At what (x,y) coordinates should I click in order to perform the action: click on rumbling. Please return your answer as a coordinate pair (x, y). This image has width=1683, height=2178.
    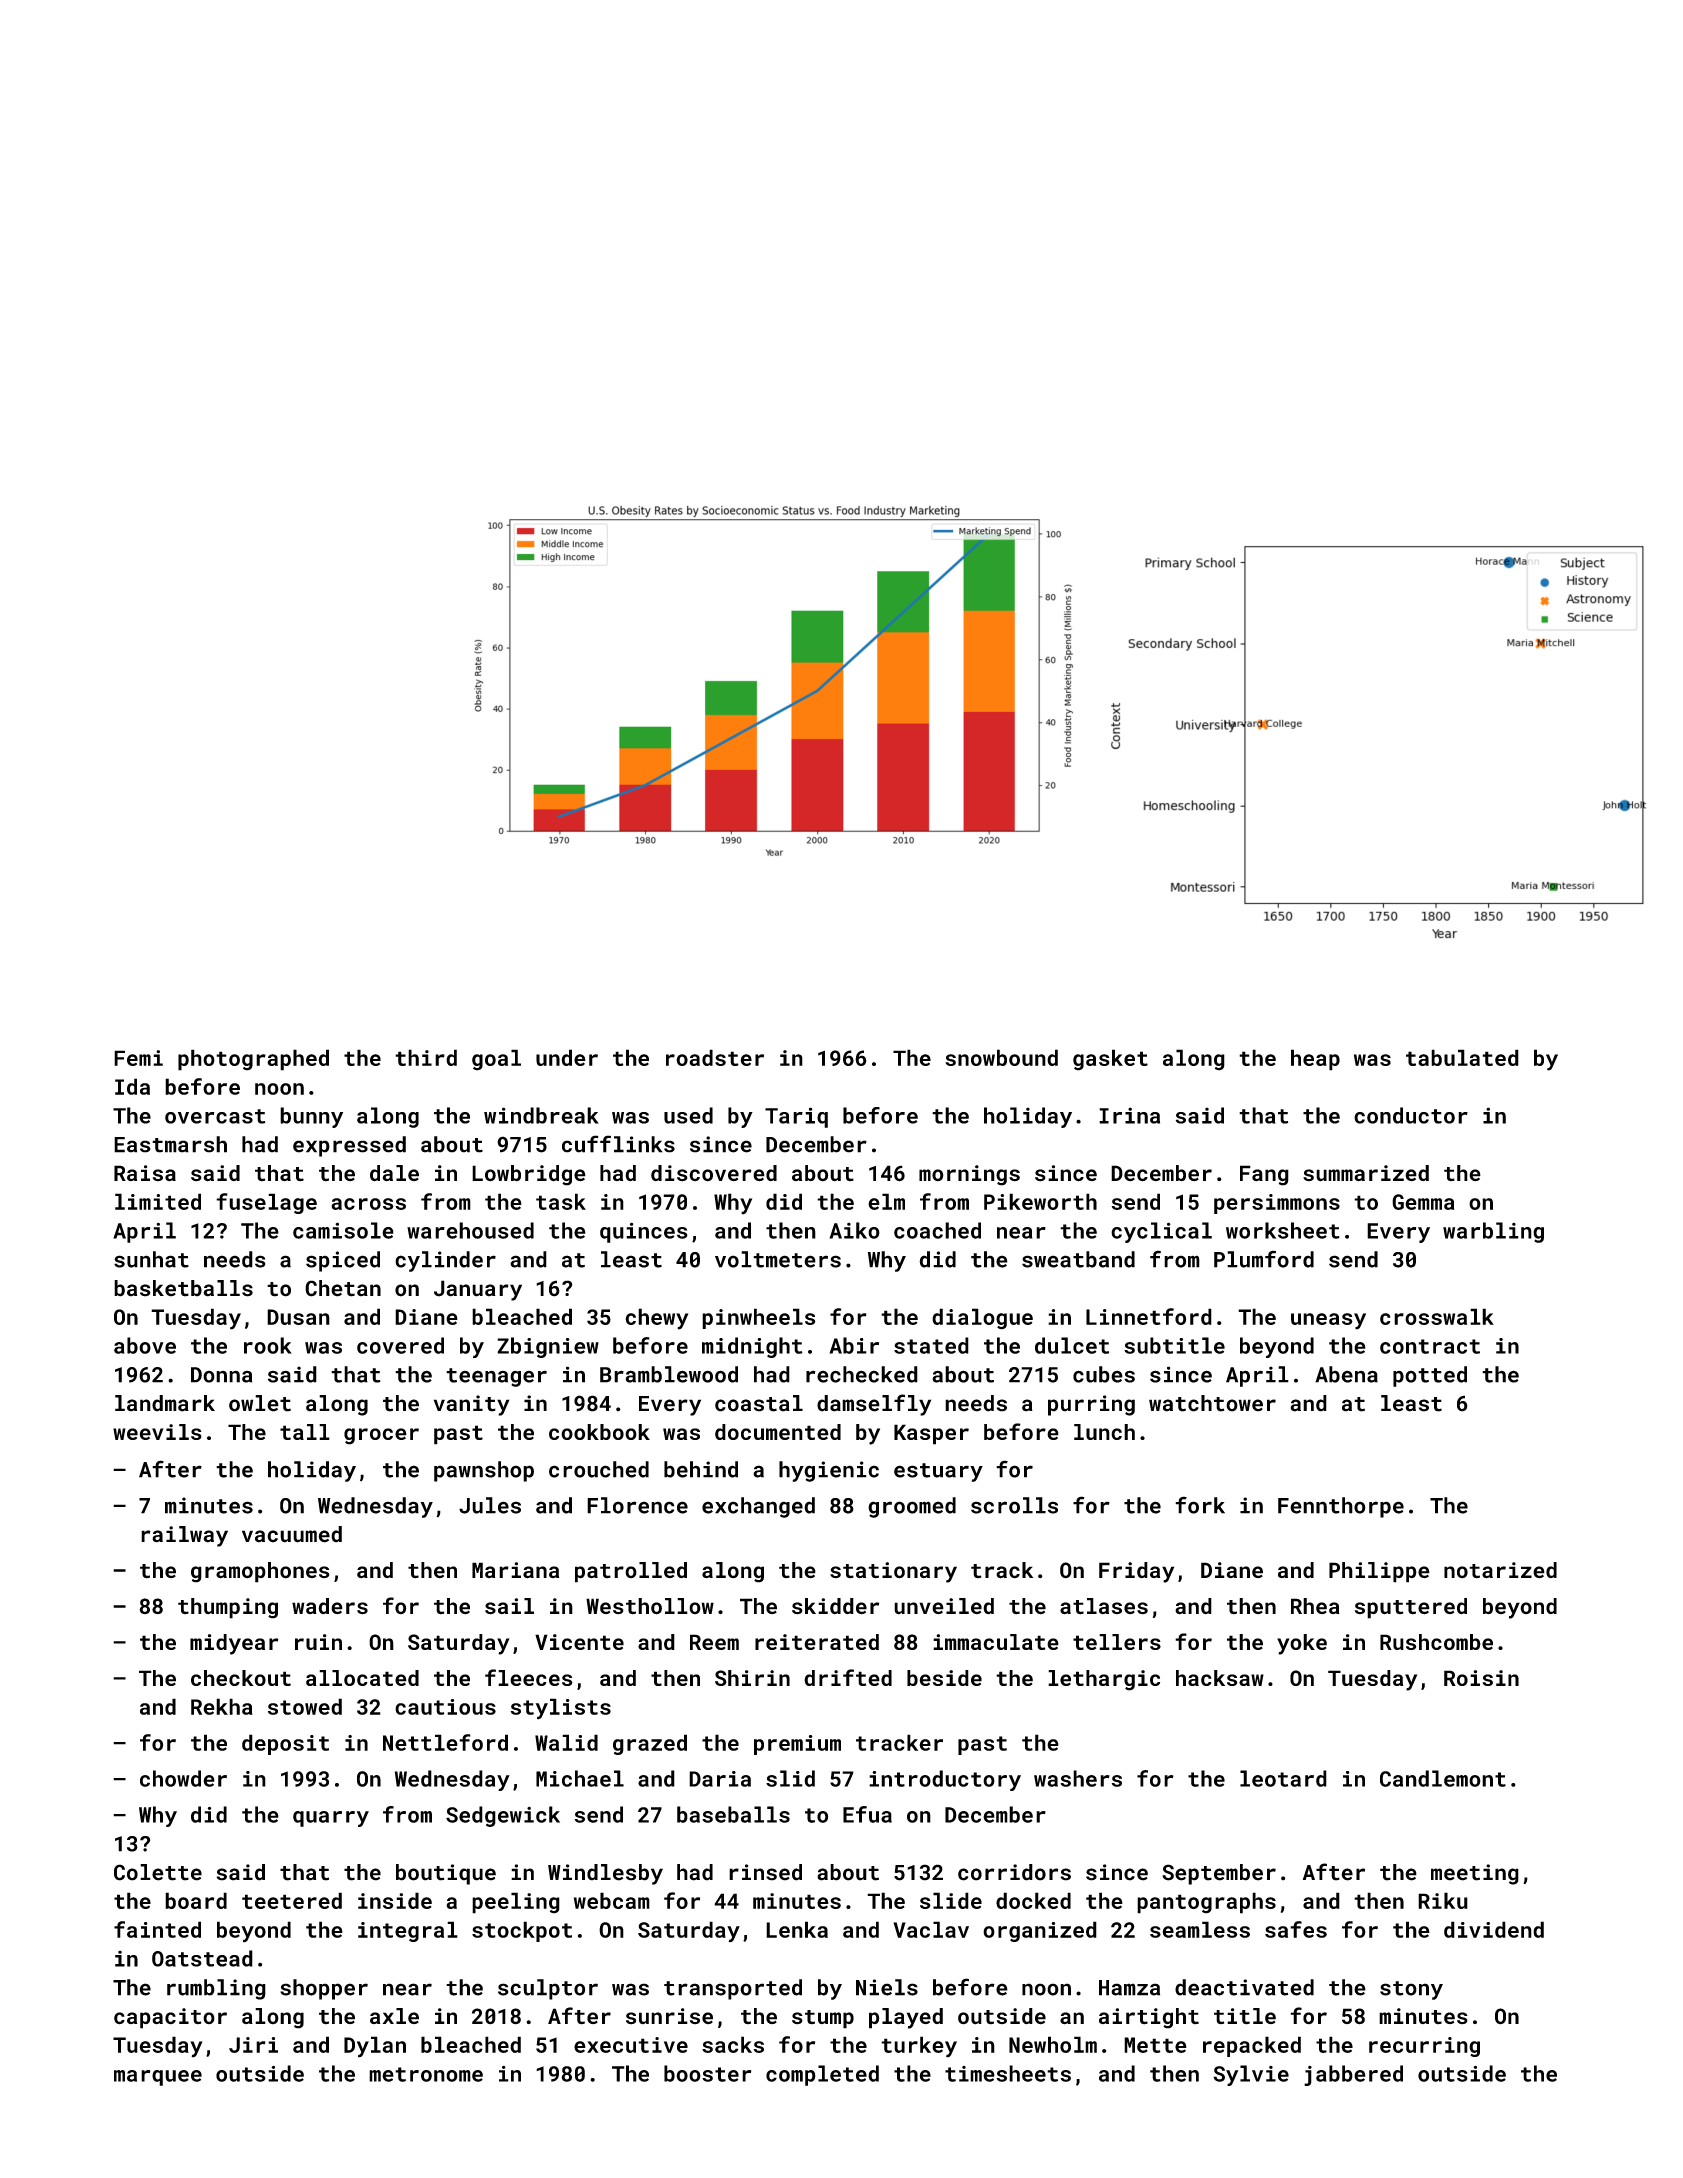
    Looking at the image, I should click on (216, 1989).
